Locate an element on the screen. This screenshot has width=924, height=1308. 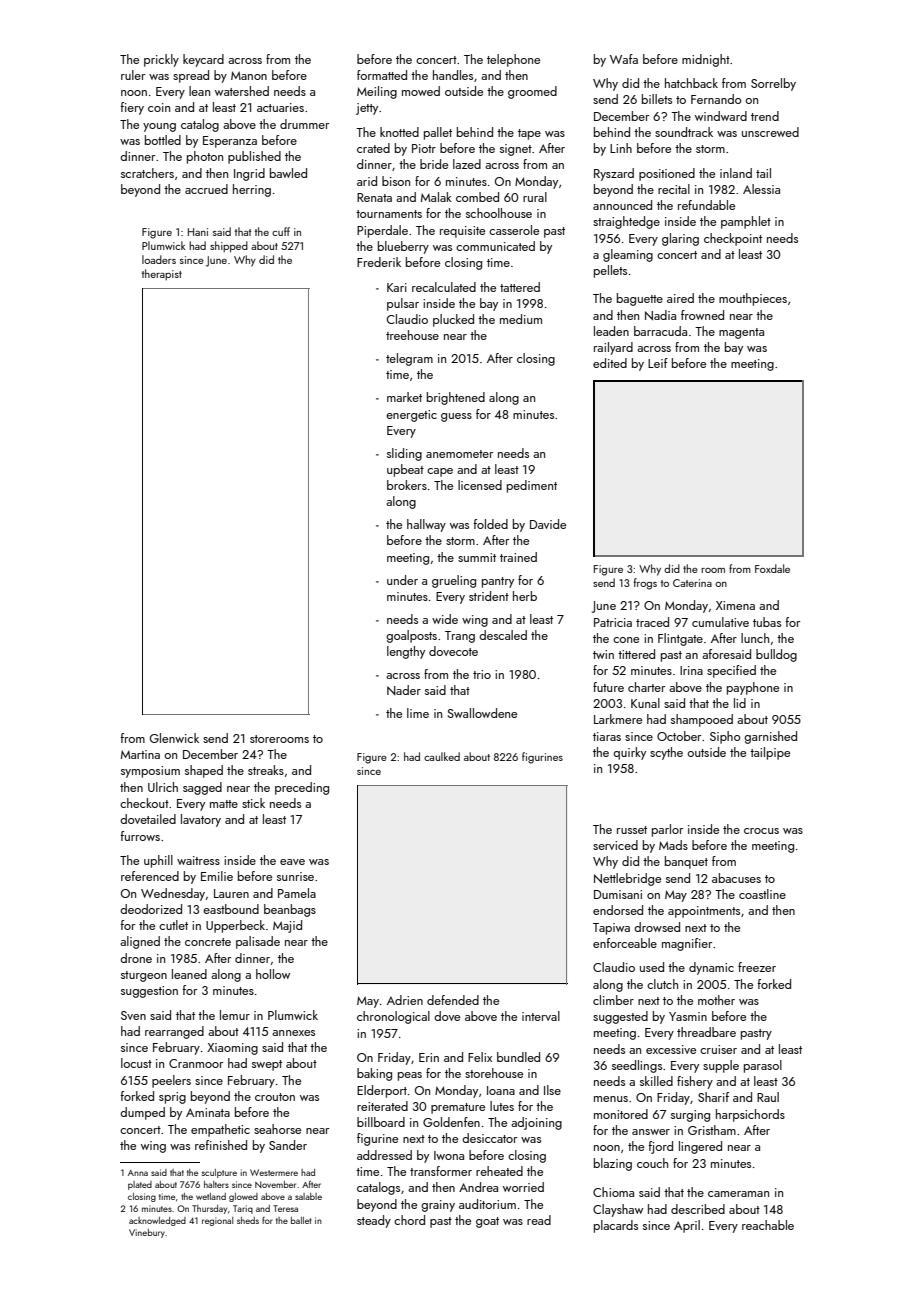
bride is located at coordinates (434, 164).
